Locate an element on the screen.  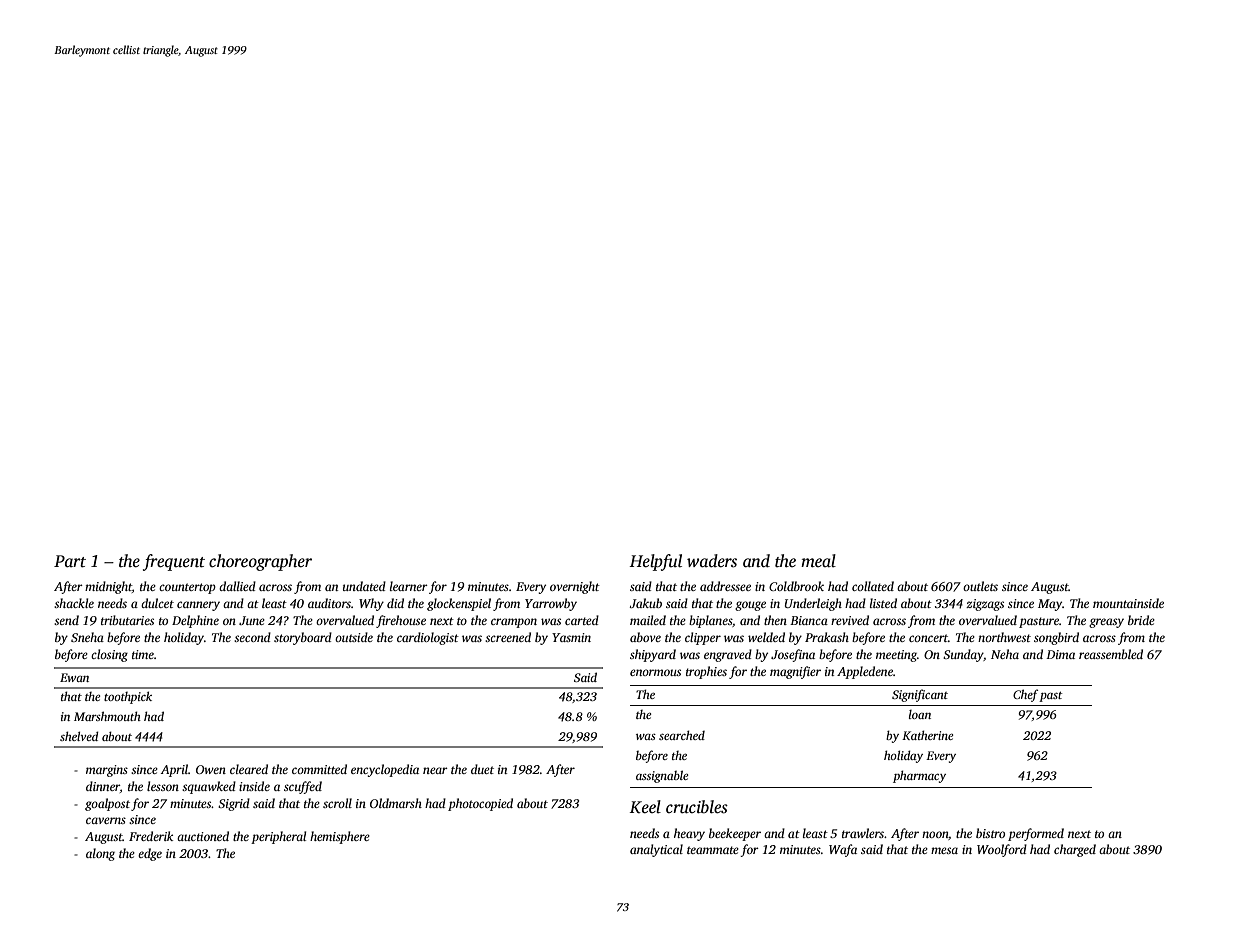
trophies is located at coordinates (706, 672).
